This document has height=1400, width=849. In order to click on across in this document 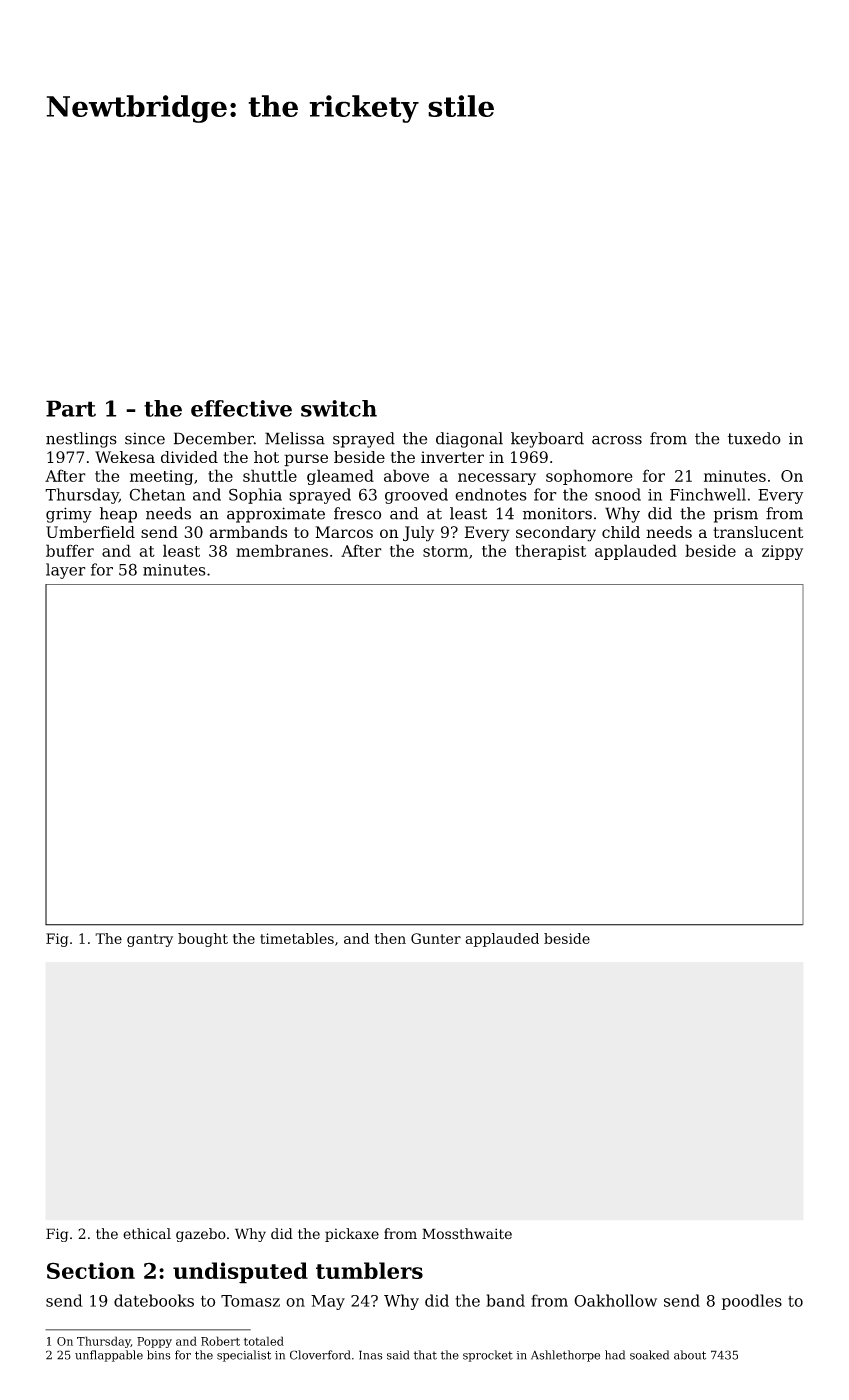, I will do `click(617, 440)`.
